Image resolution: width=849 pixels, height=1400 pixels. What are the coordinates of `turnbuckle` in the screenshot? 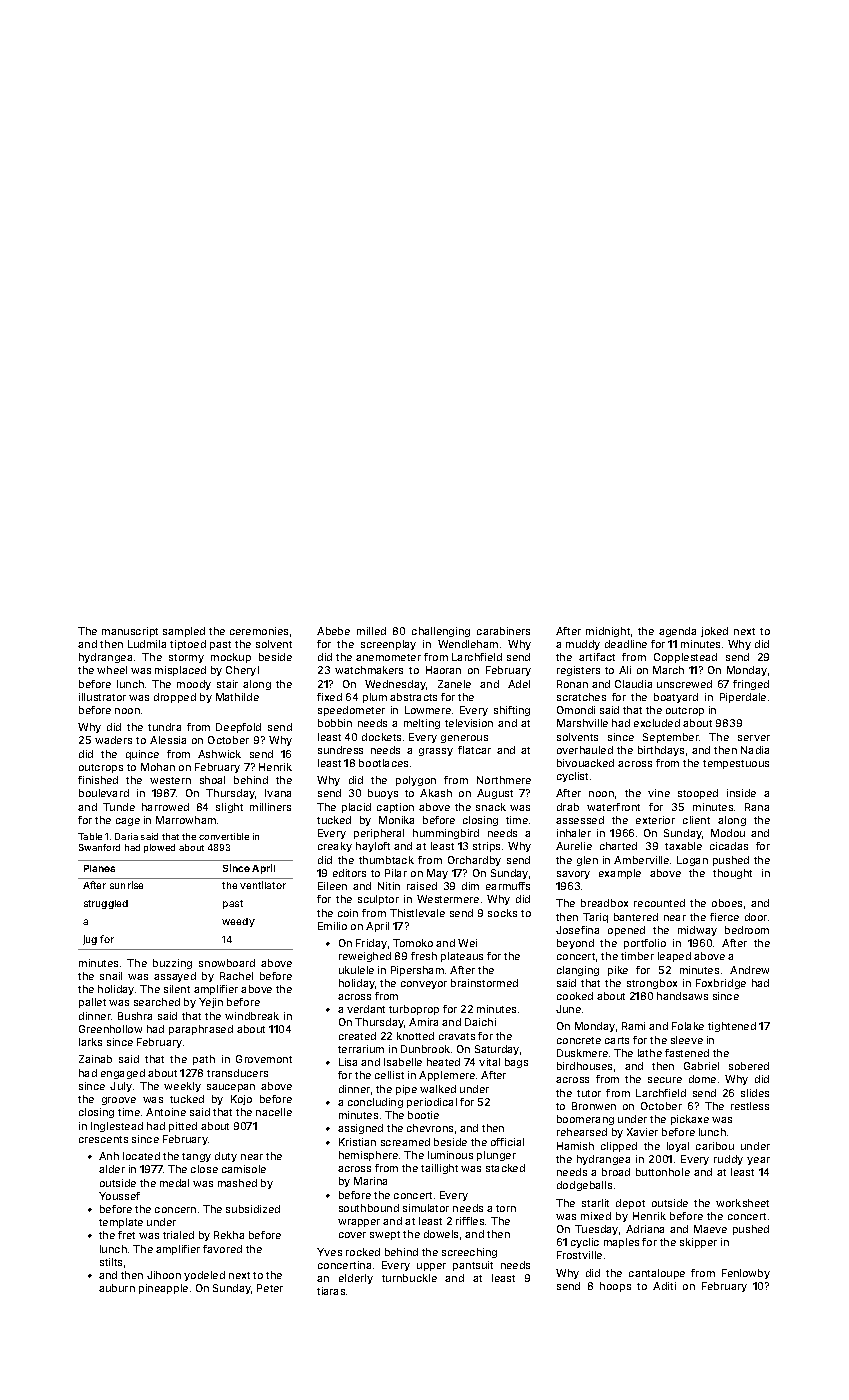 It's located at (409, 1278).
